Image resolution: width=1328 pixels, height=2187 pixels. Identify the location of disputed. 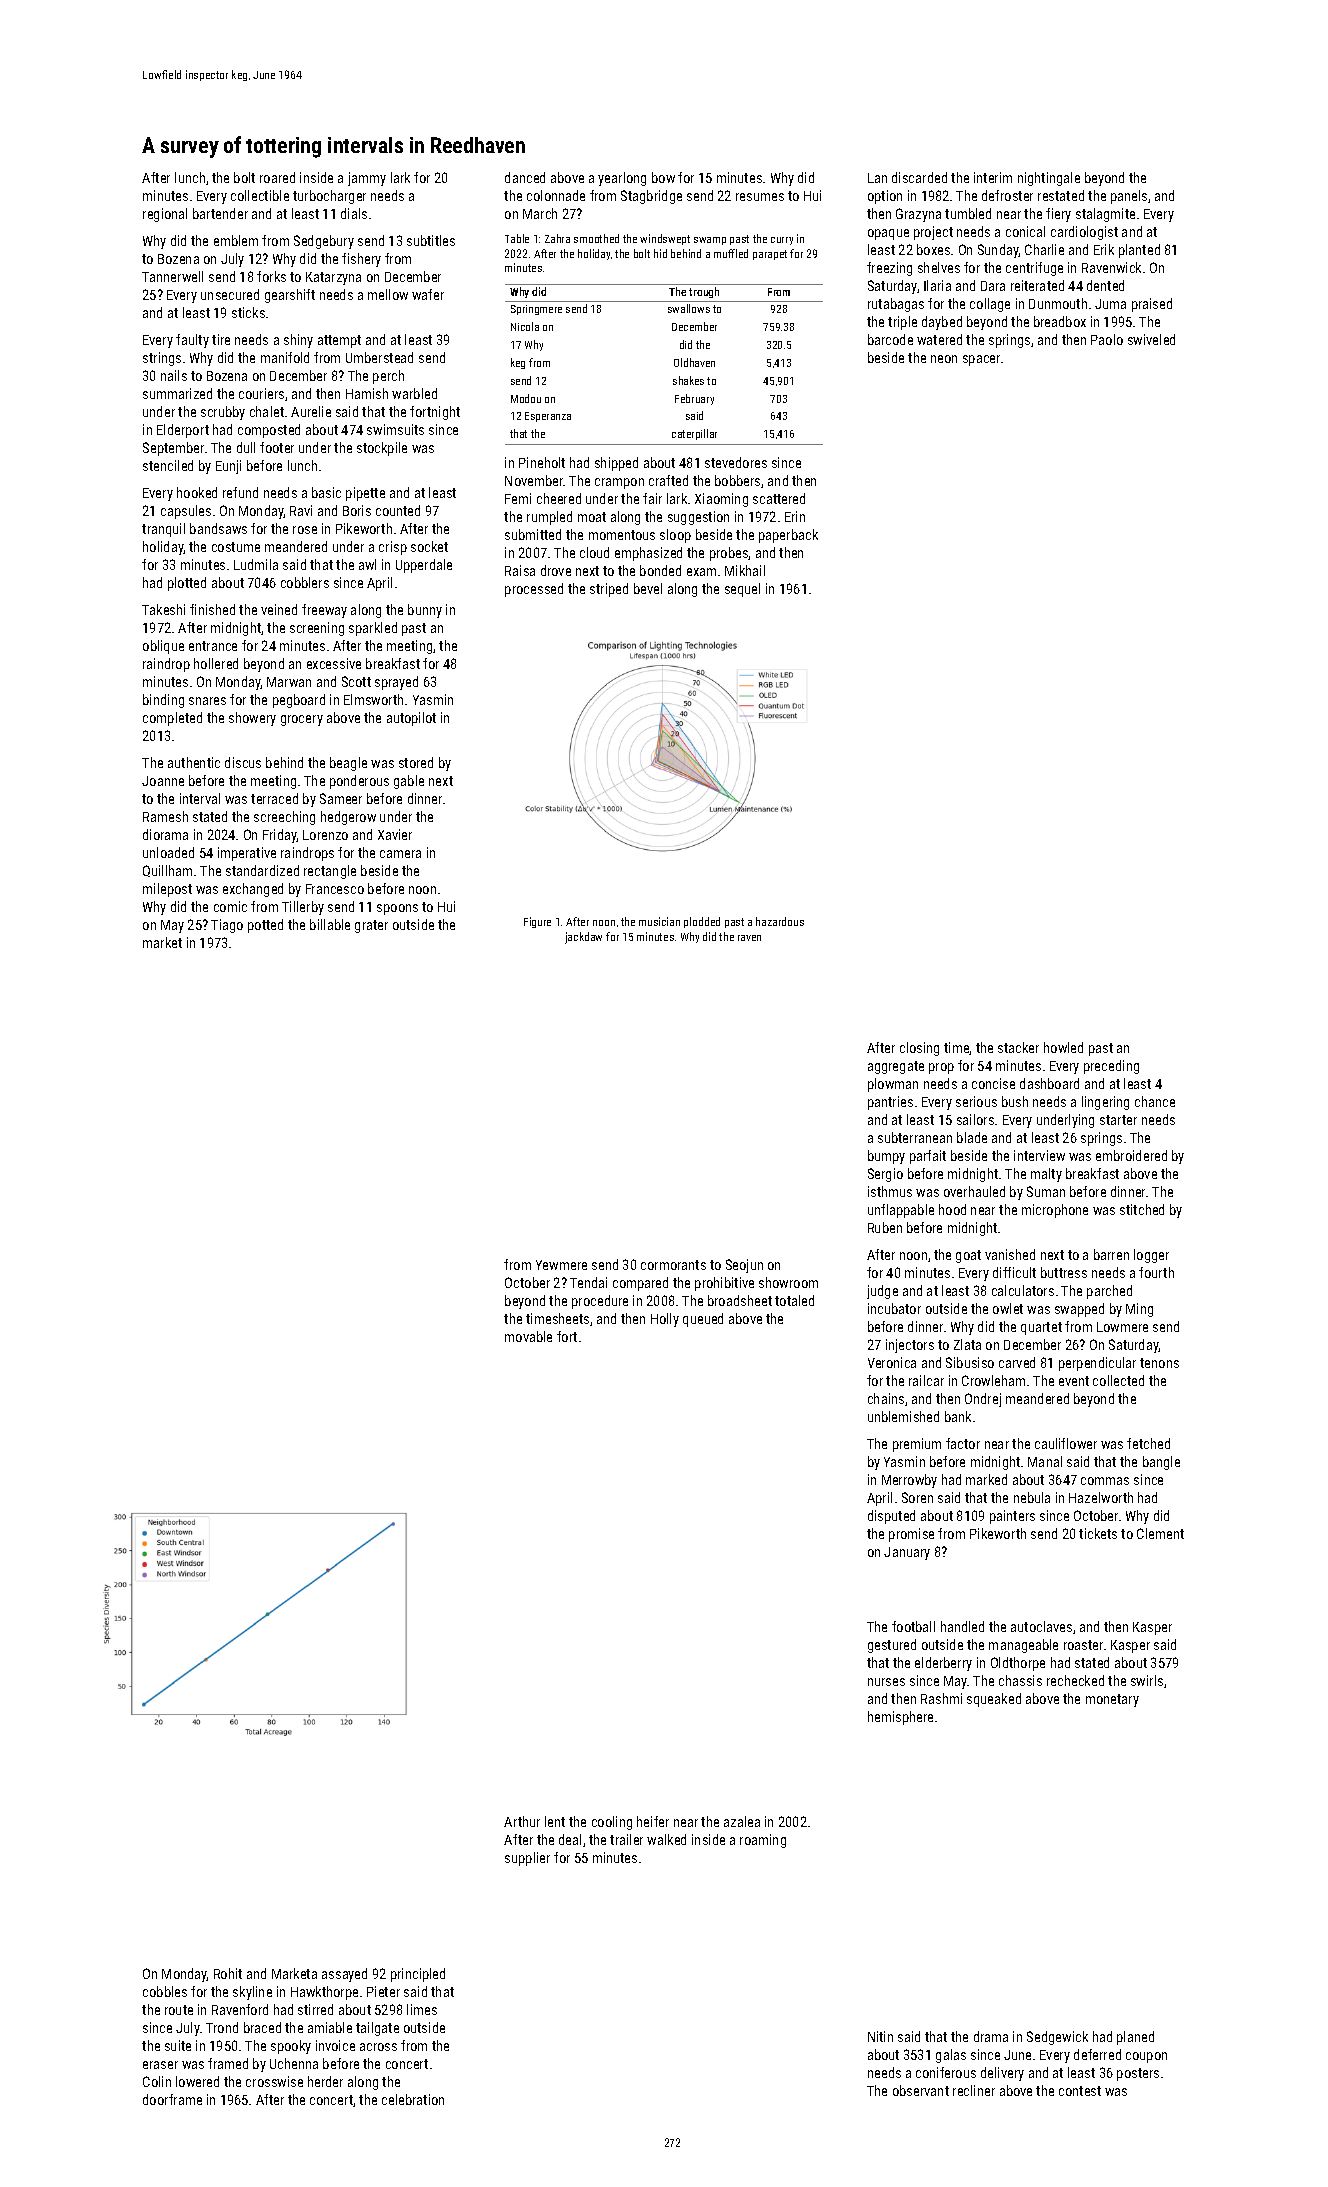
(891, 1517).
